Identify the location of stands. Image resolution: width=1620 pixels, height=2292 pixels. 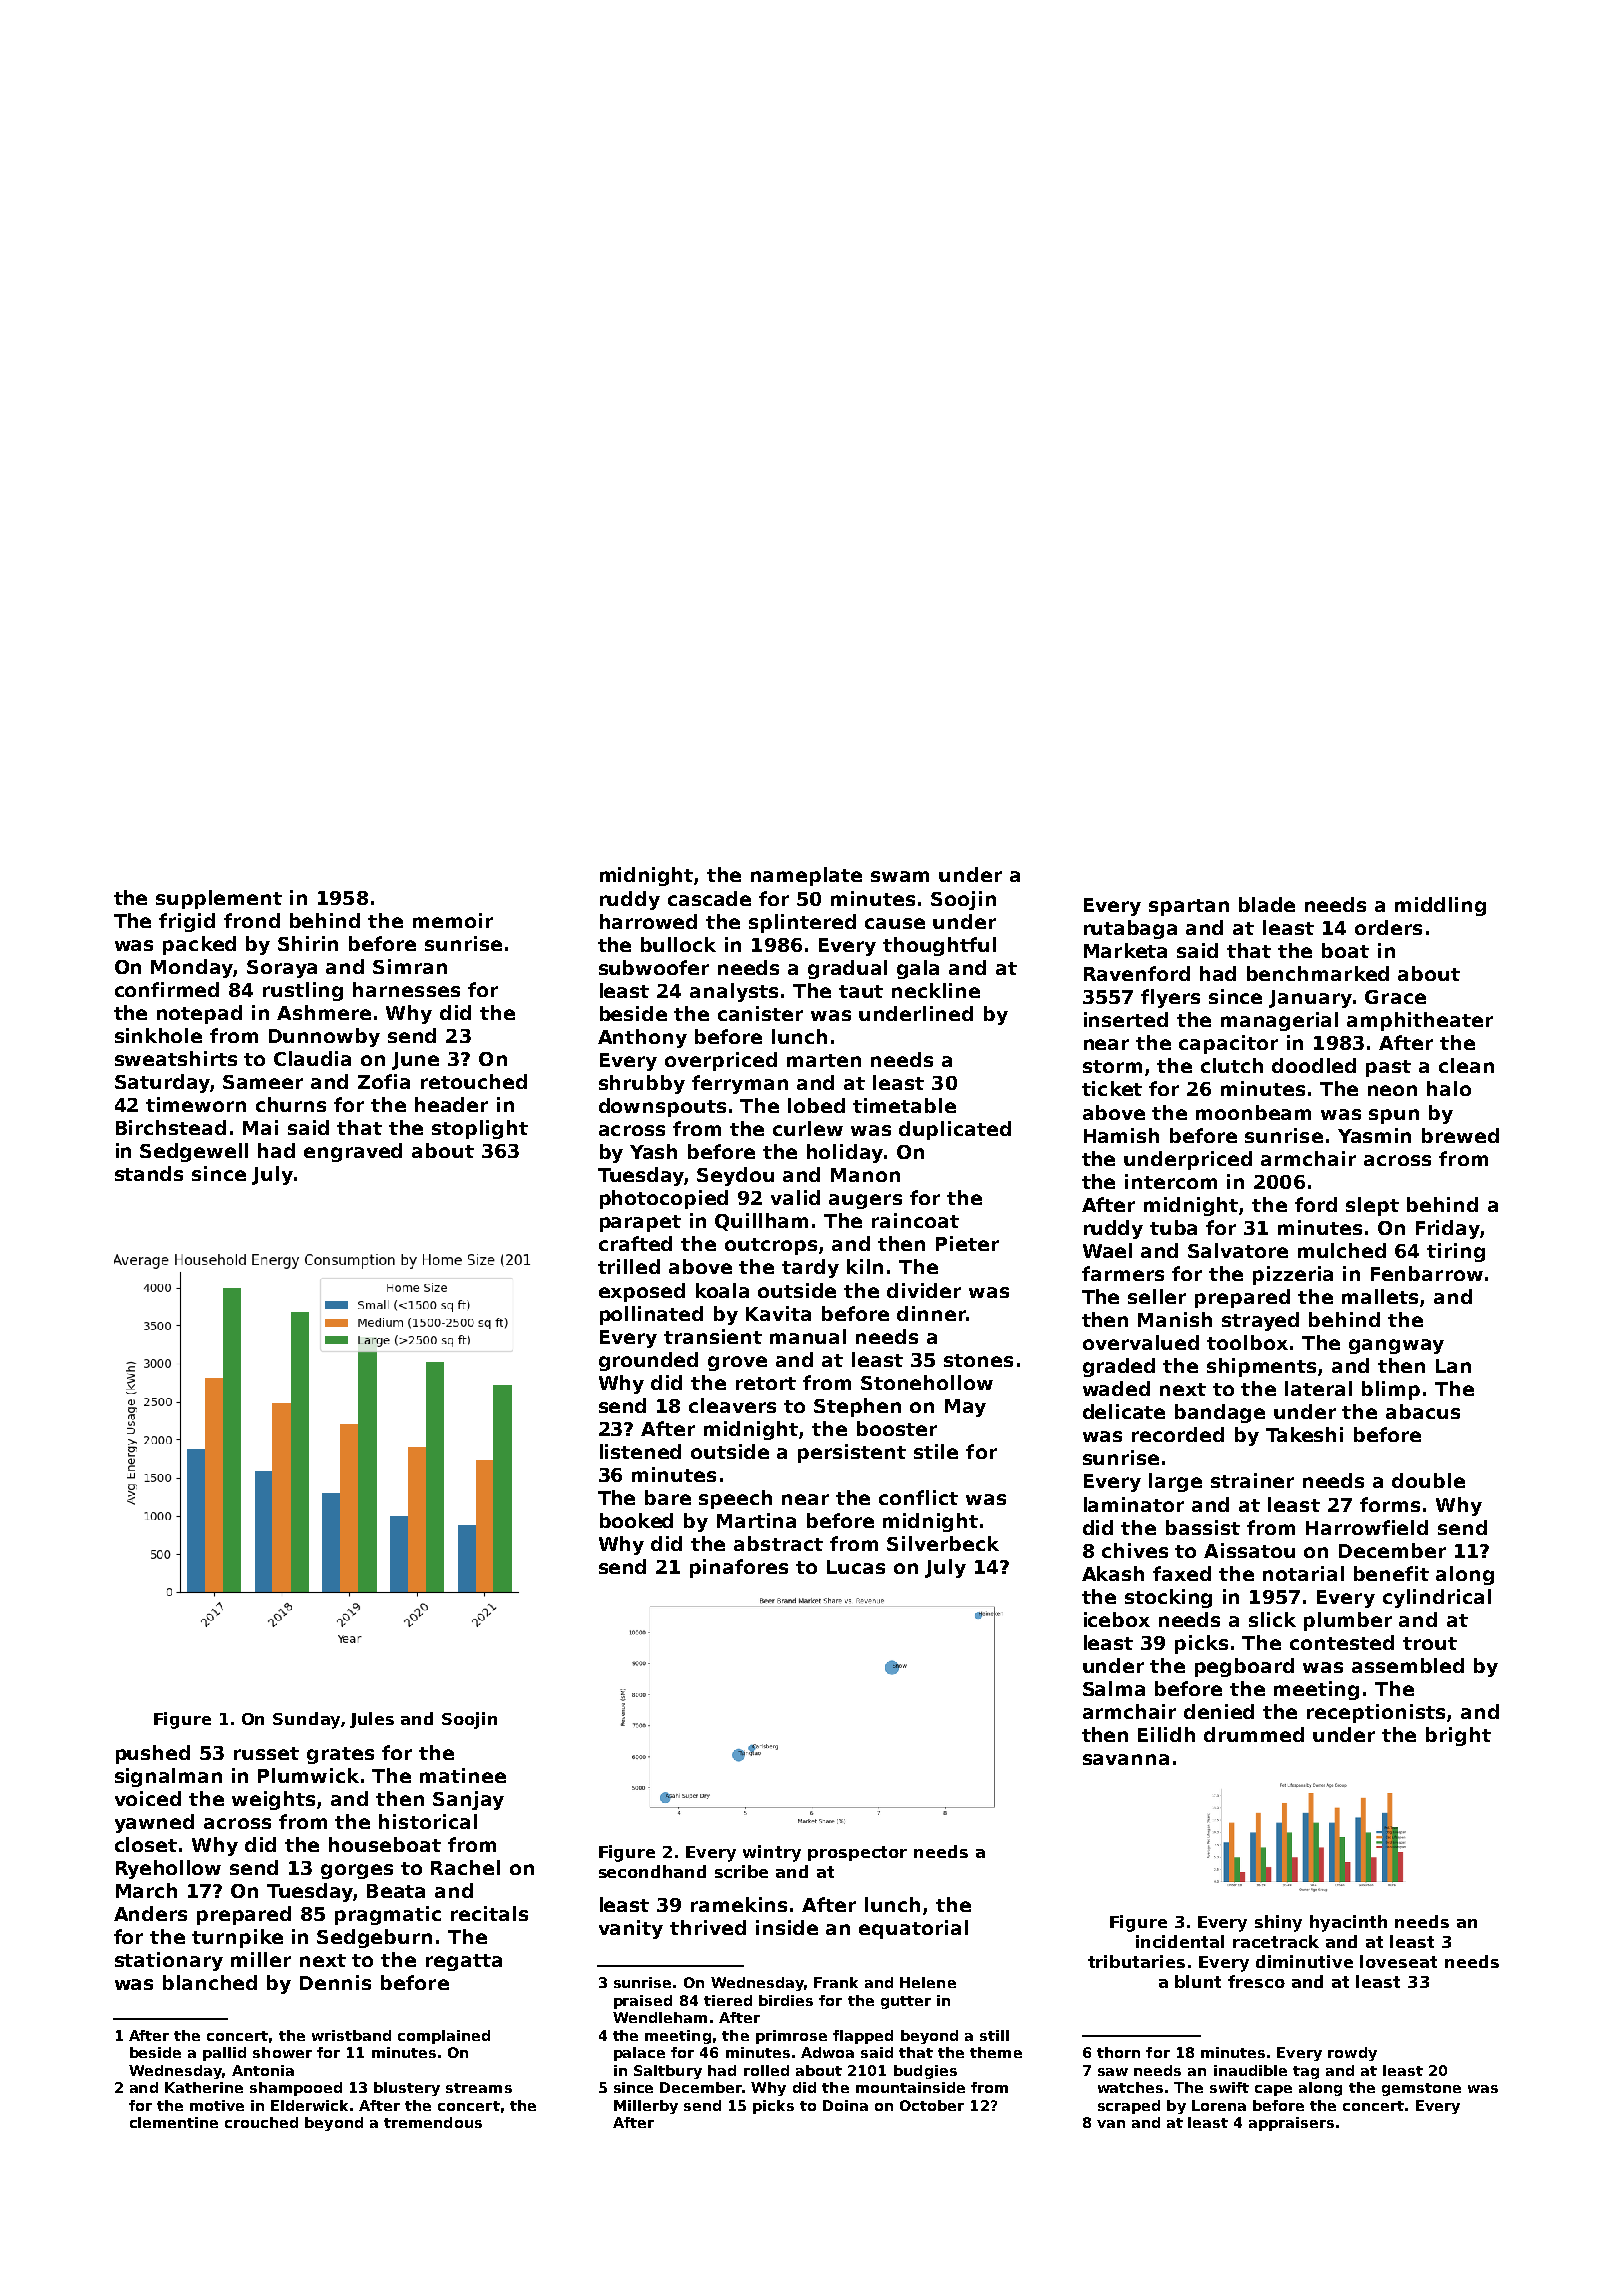
(149, 1173).
